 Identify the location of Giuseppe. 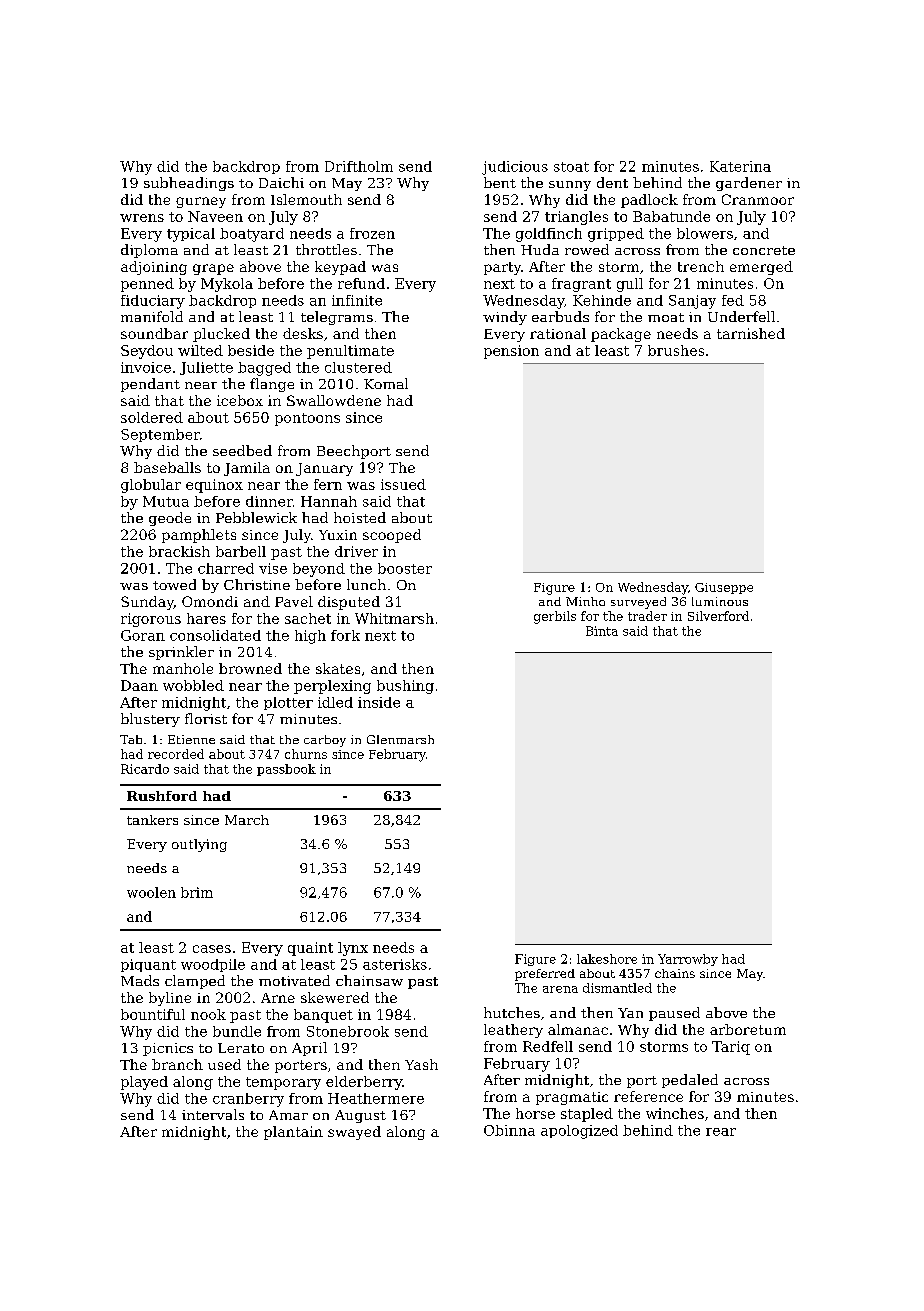
(724, 588).
